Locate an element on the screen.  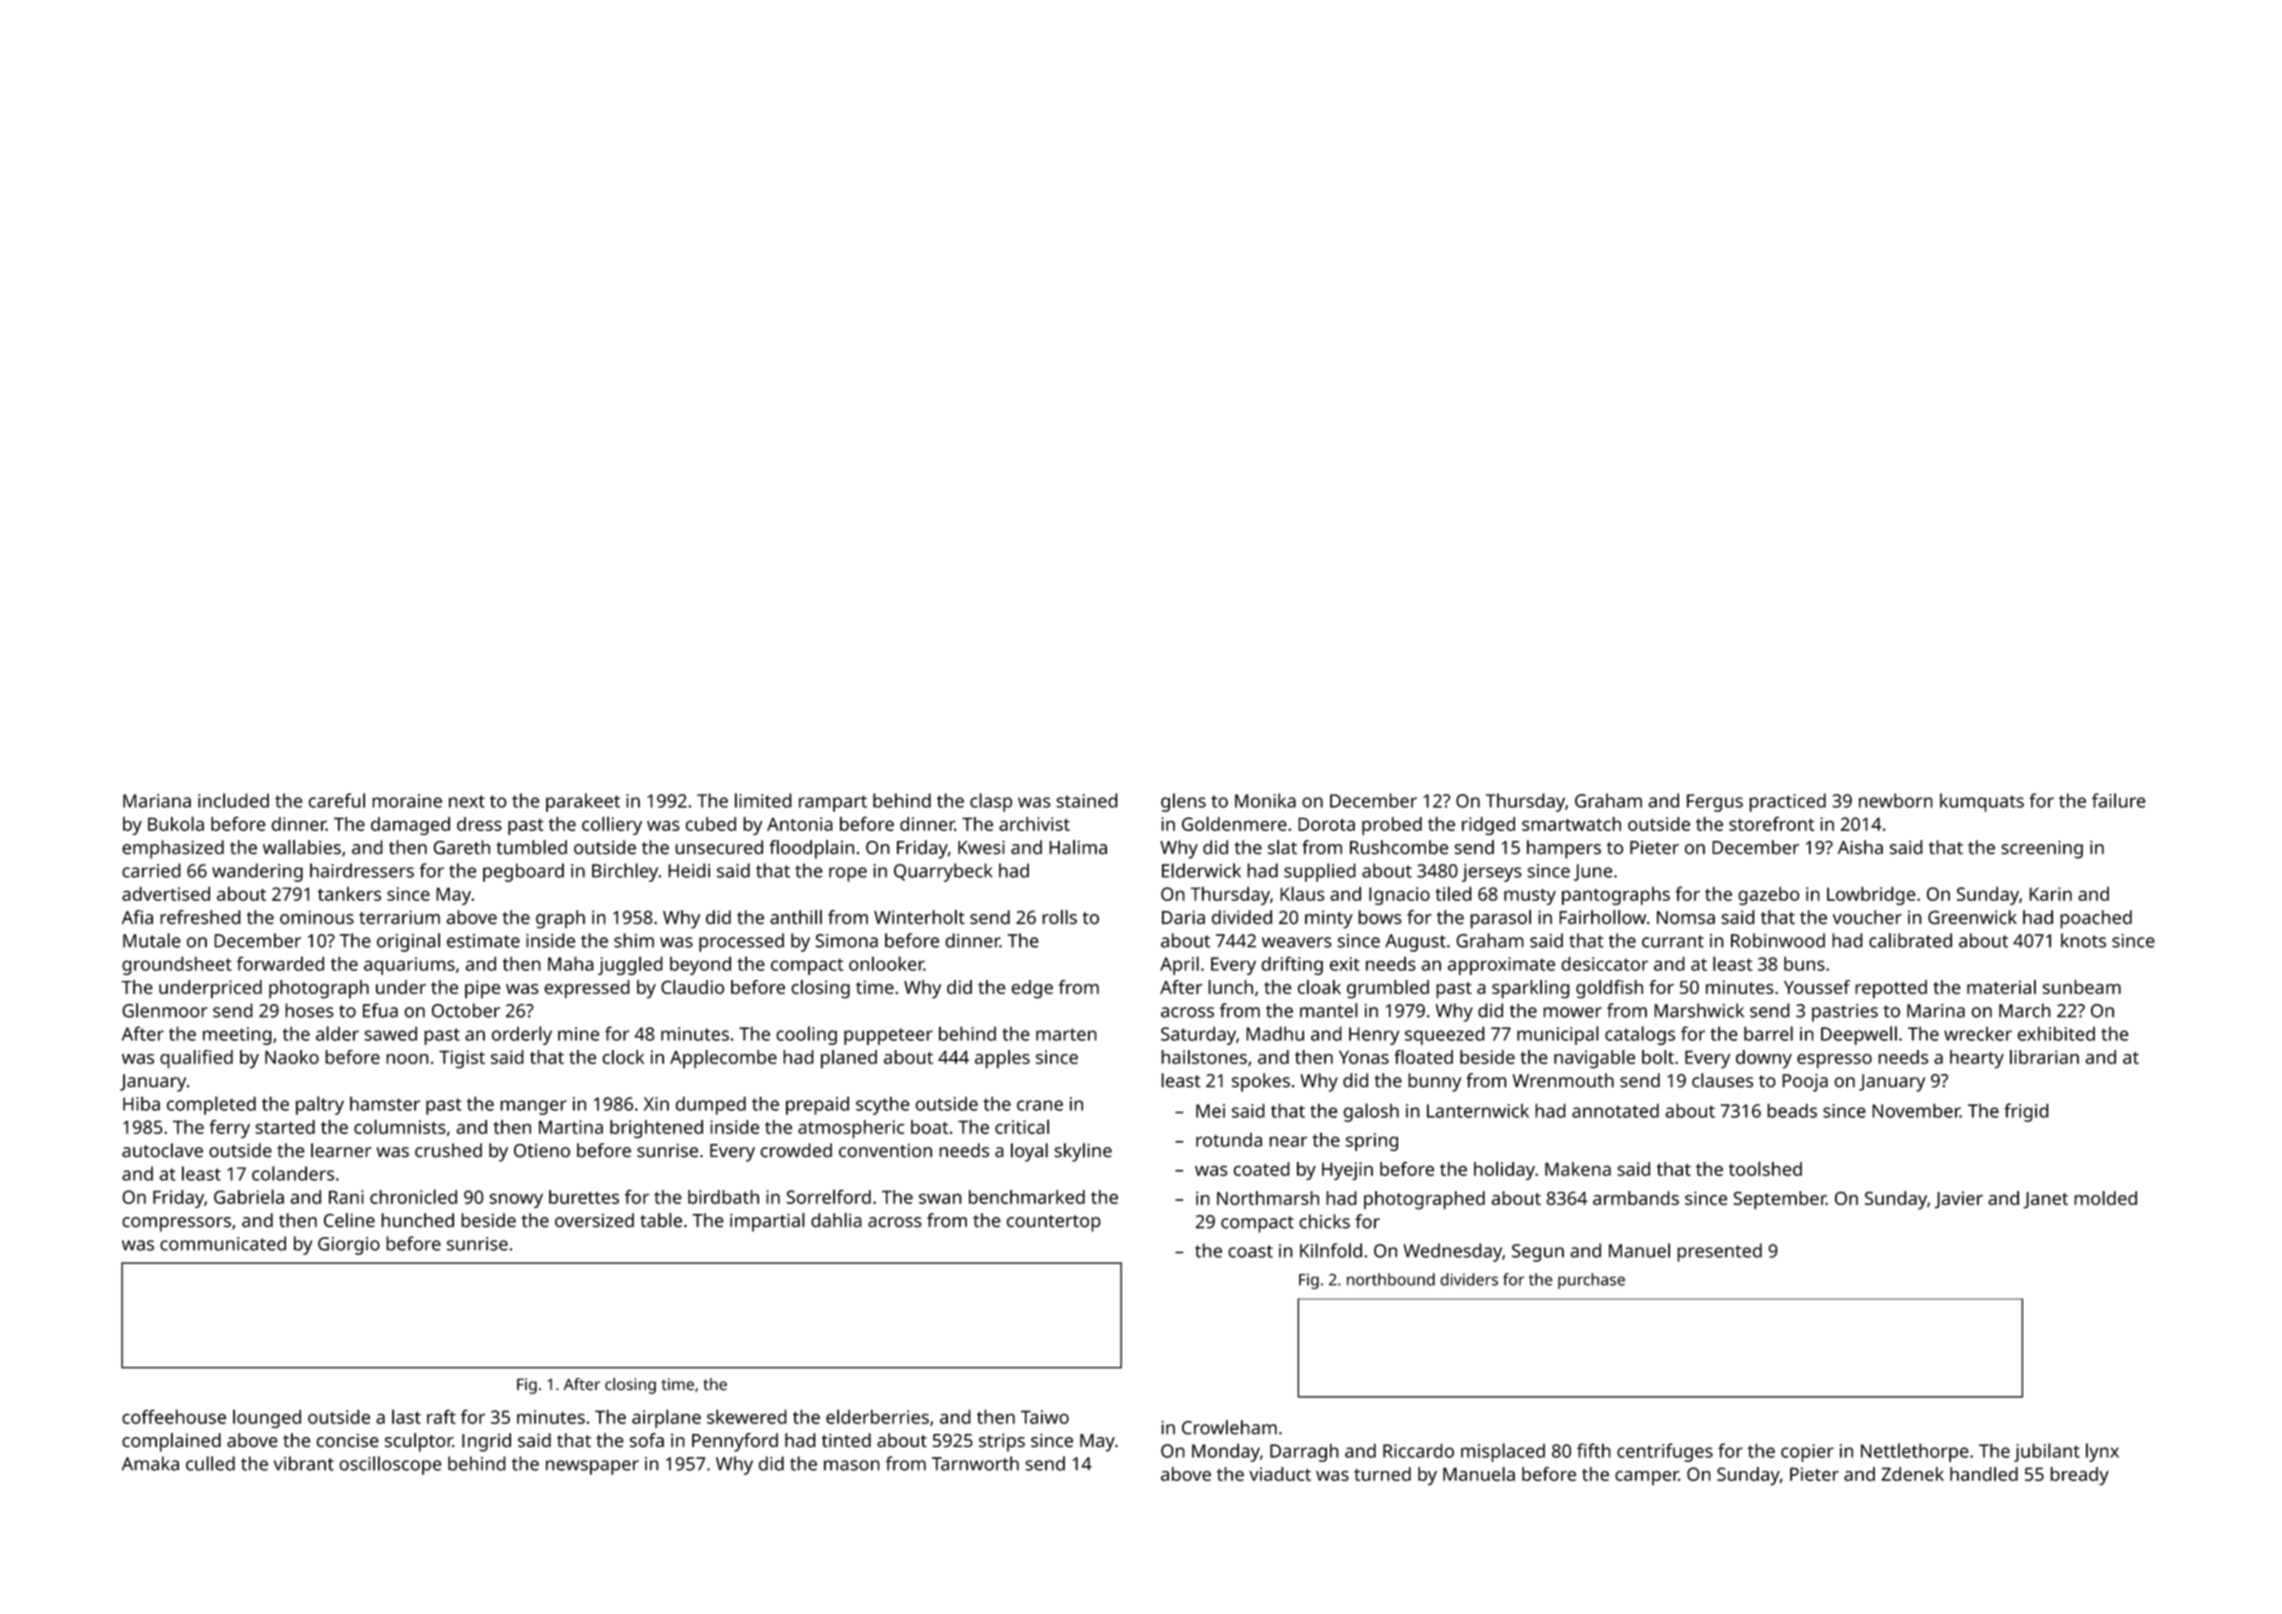
October is located at coordinates (466, 1010).
